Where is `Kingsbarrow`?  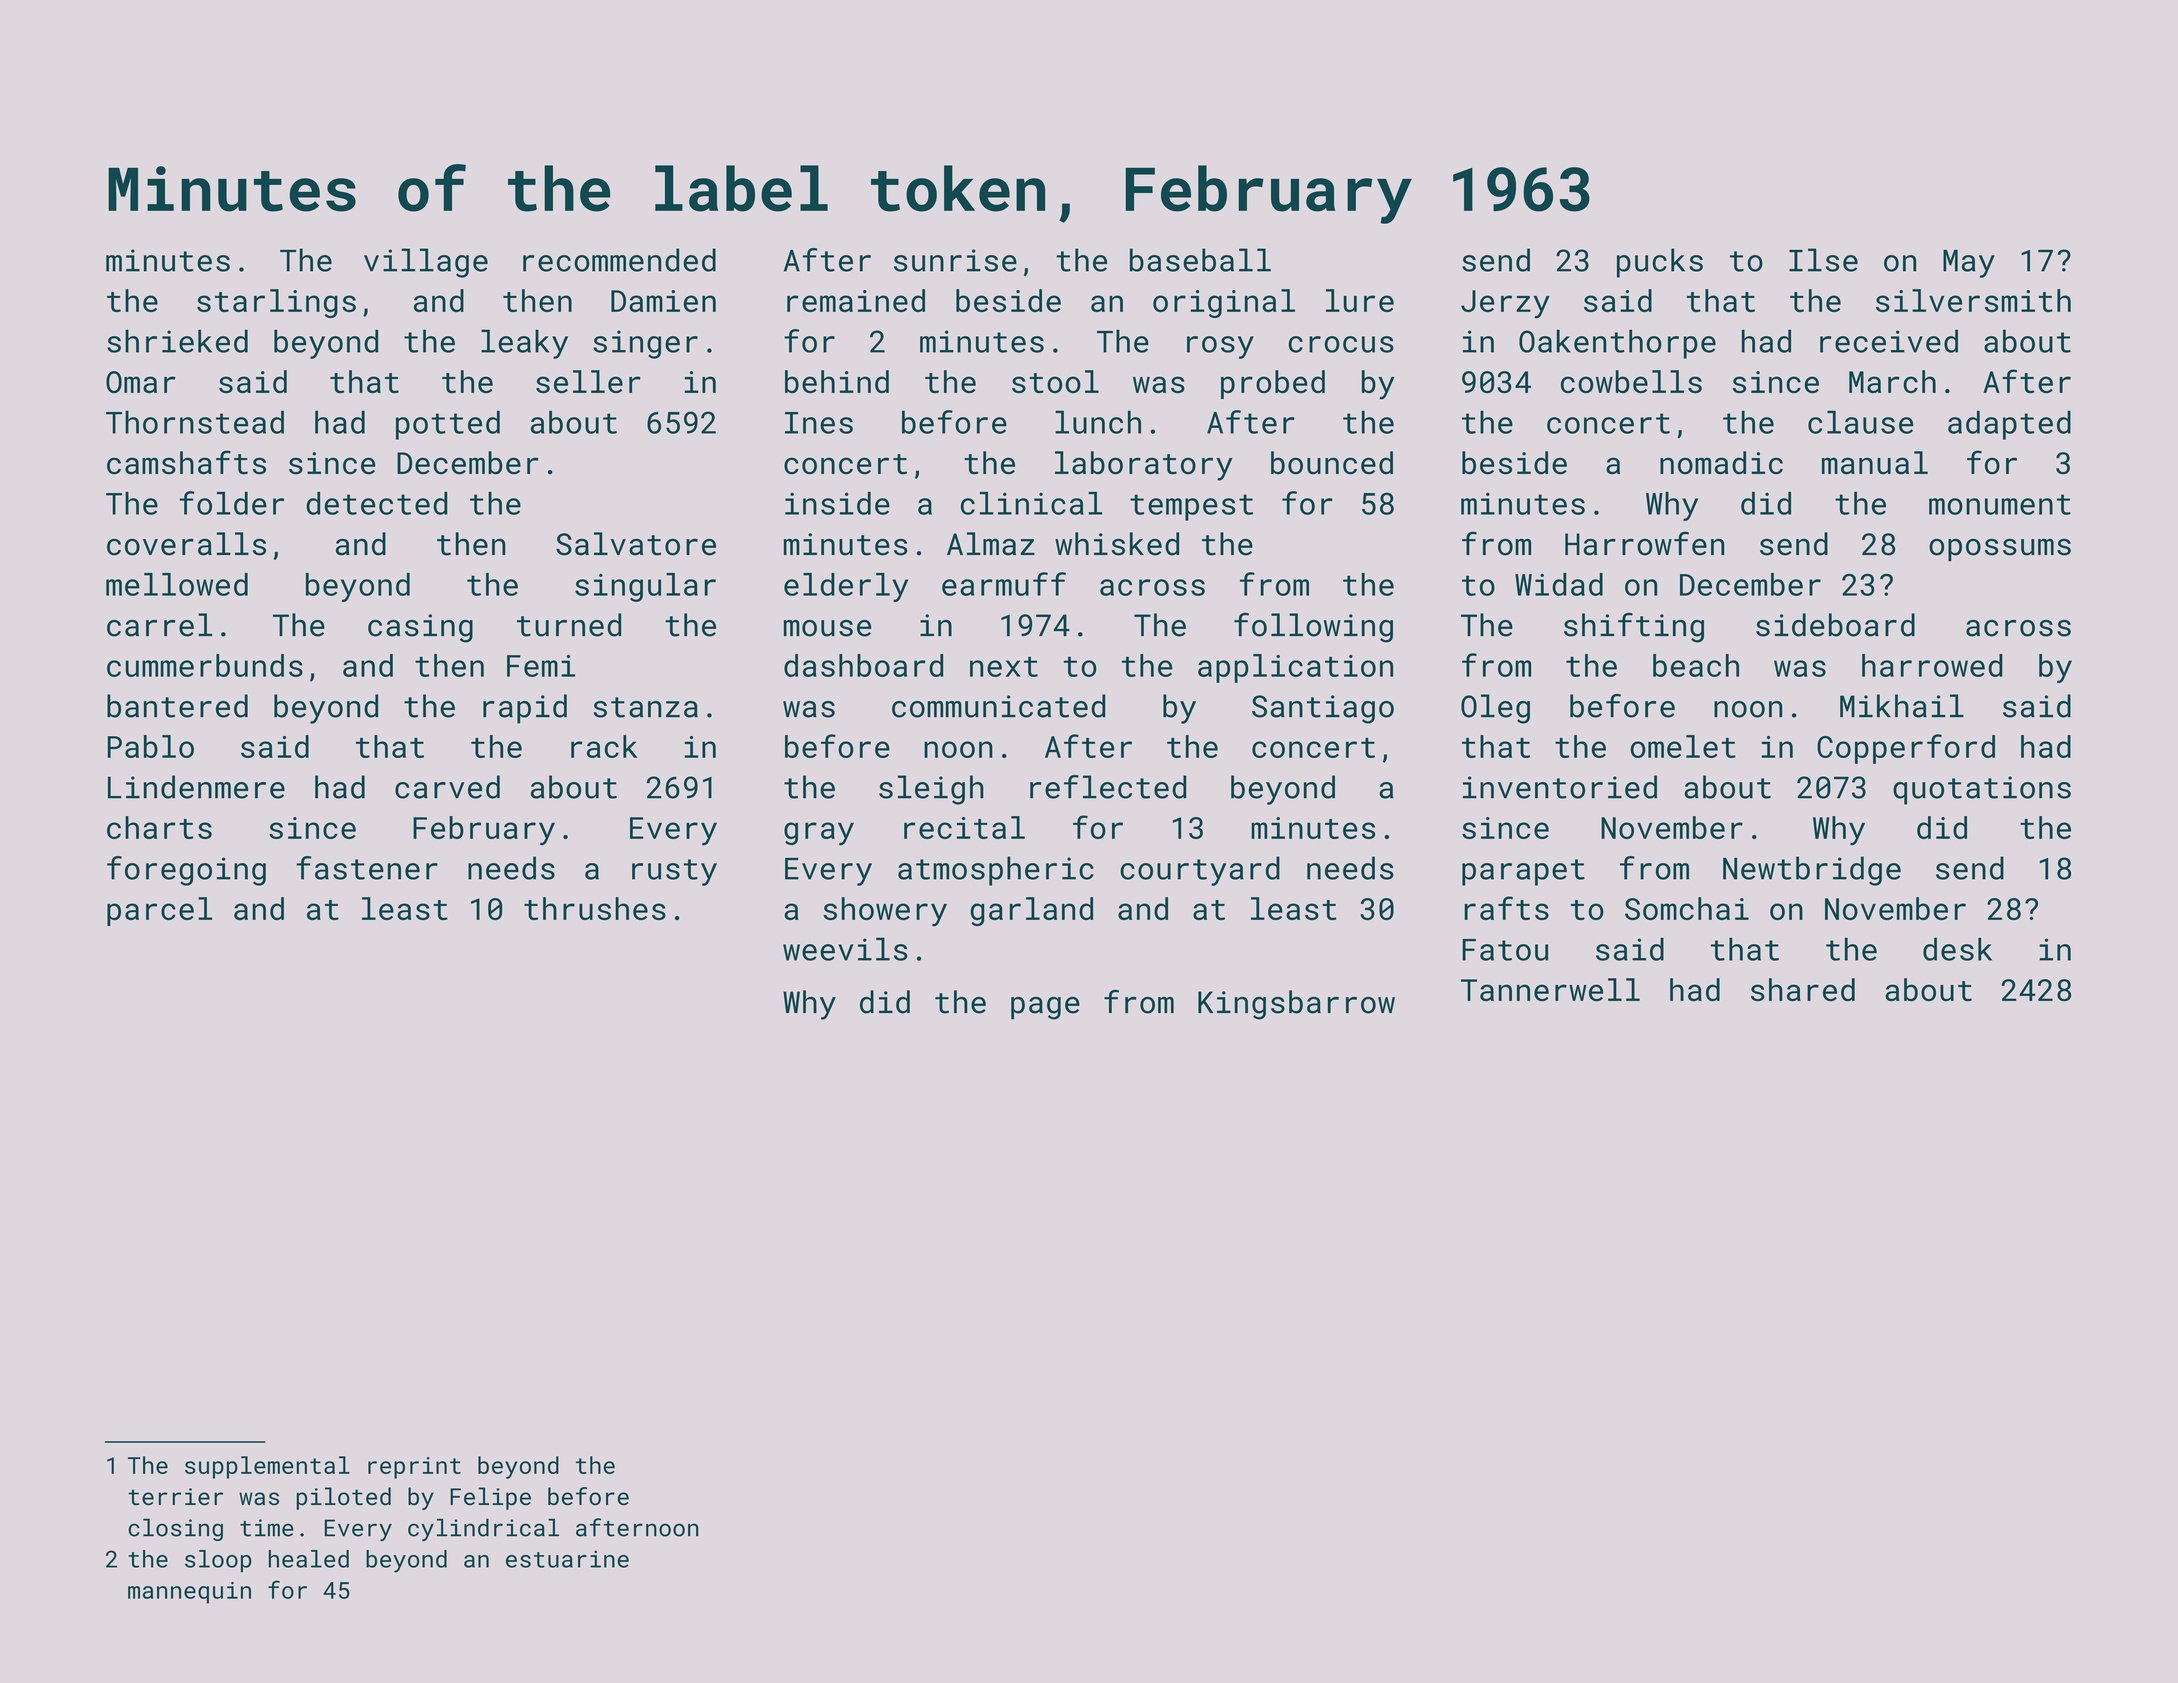
Kingsbarrow is located at coordinates (1296, 1005).
